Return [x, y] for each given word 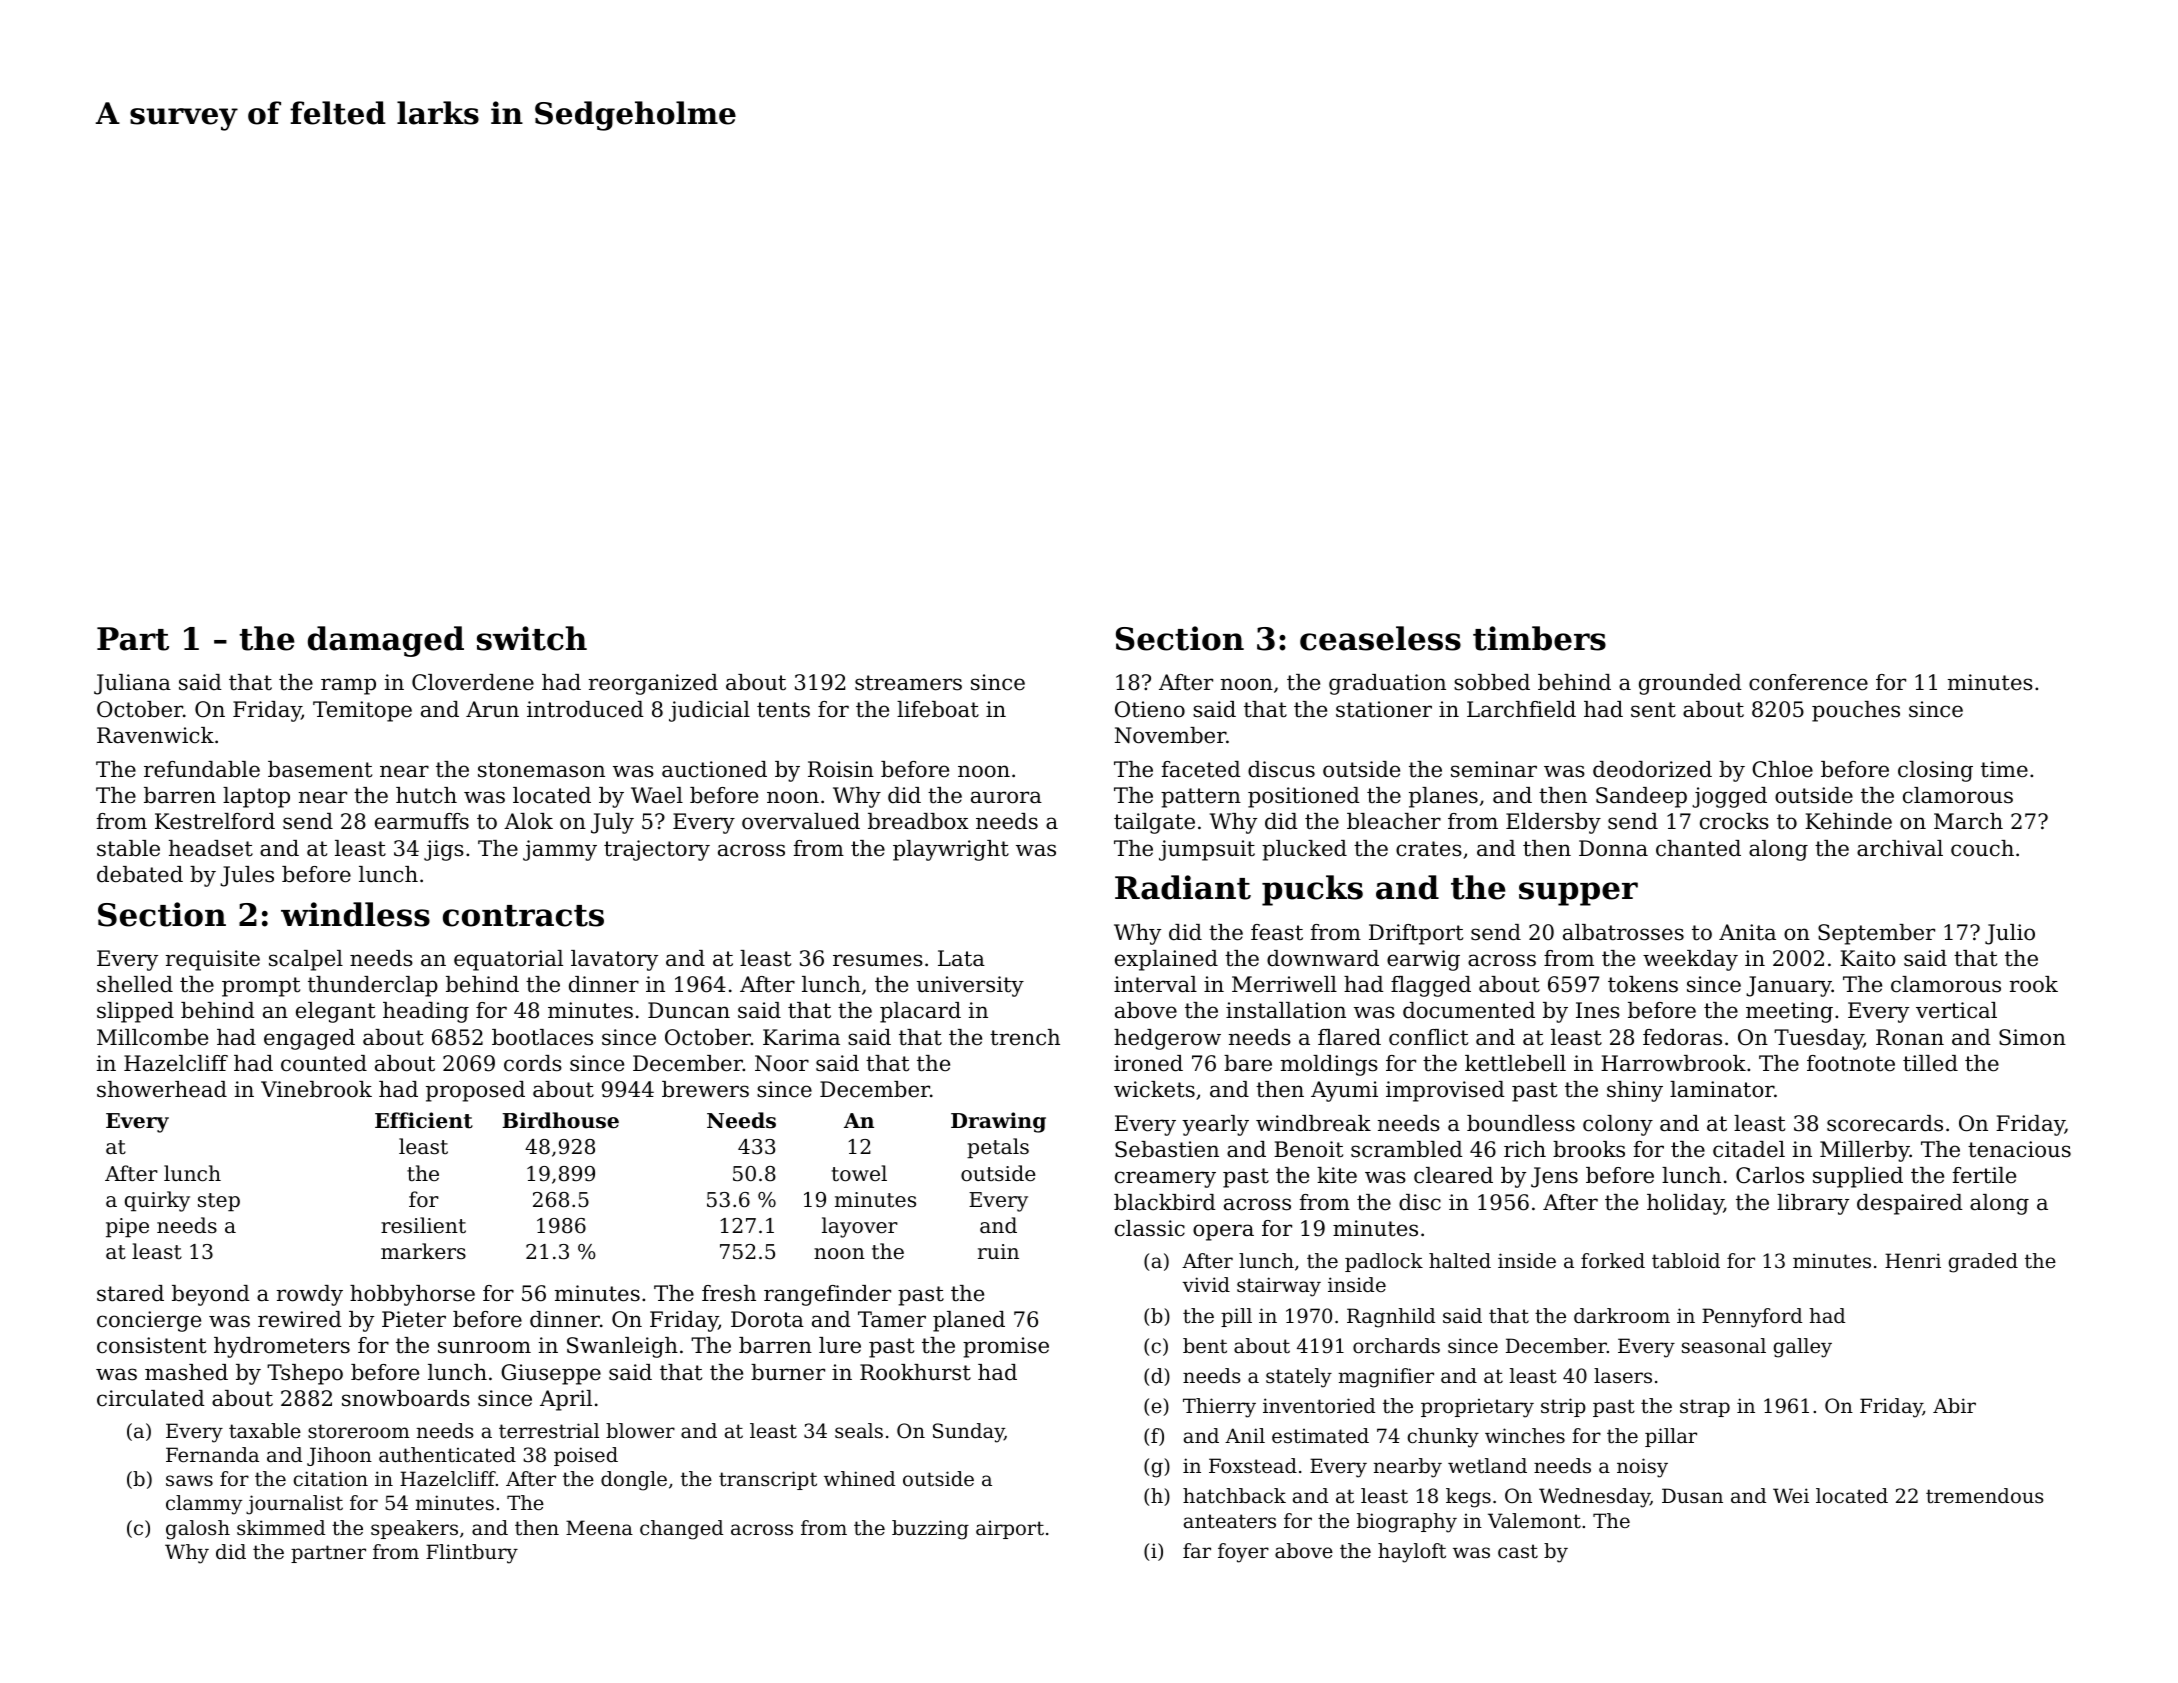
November [1170, 735]
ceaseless [1380, 638]
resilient [423, 1225]
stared [130, 1293]
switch [532, 638]
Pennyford [1752, 1318]
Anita [1747, 932]
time [2004, 769]
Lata [961, 958]
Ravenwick [155, 735]
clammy [204, 1505]
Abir [1954, 1405]
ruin [998, 1251]
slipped [135, 1012]
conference [1808, 682]
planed [969, 1321]
